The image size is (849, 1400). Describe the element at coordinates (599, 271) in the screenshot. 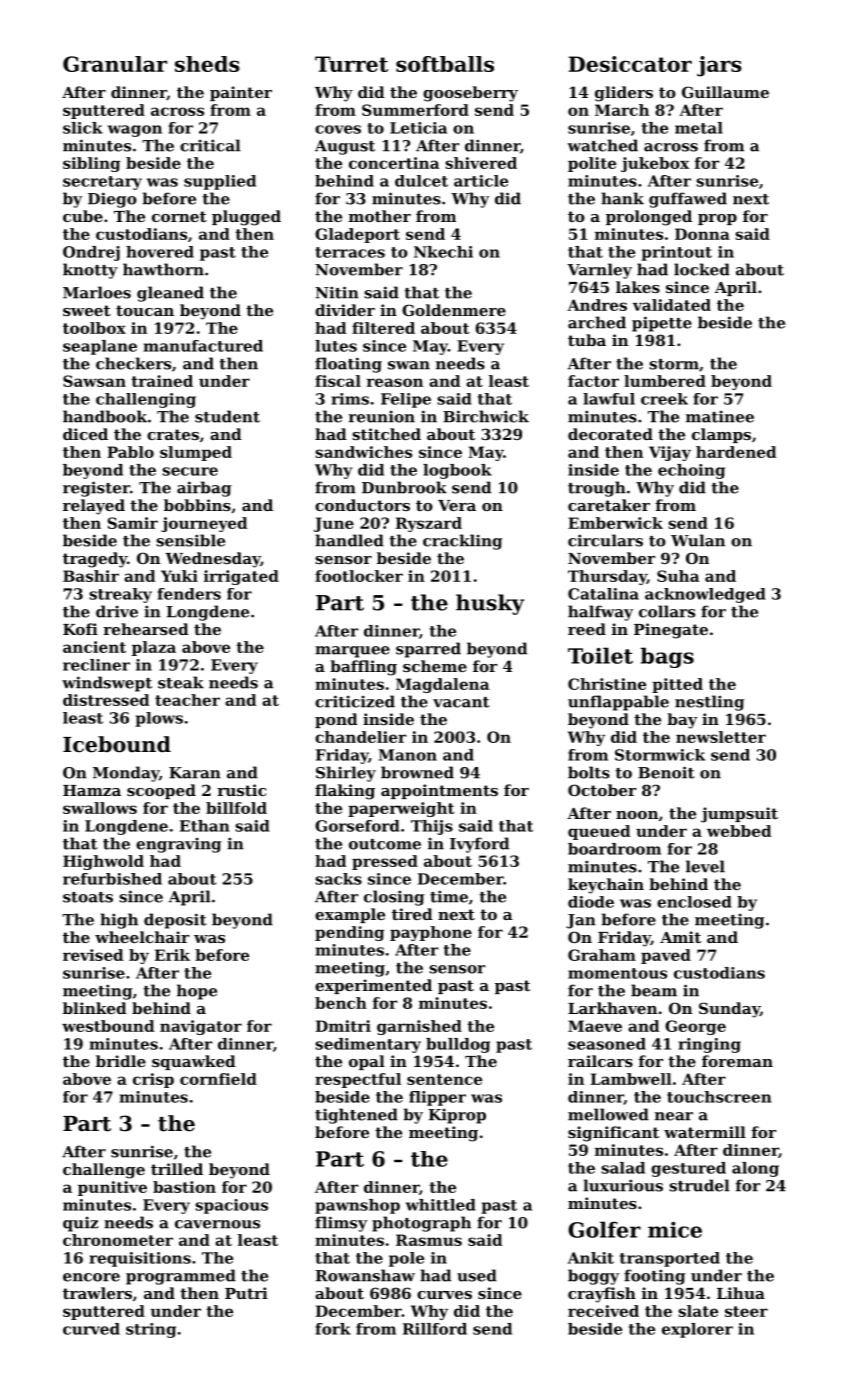

I see `Varnley` at that location.
